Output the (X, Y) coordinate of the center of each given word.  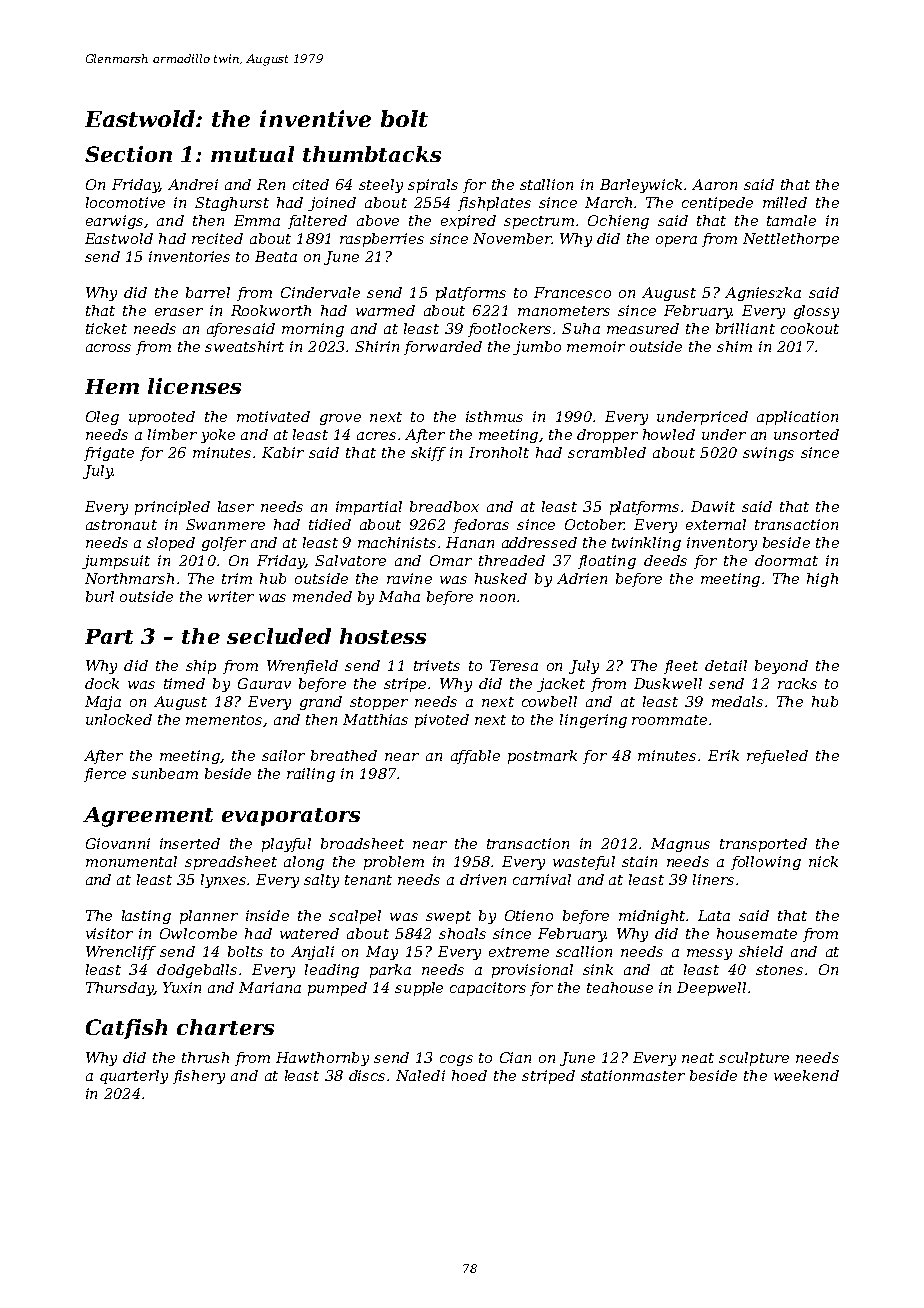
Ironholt (499, 452)
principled (172, 508)
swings (768, 454)
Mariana (270, 987)
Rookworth (271, 310)
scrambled (607, 452)
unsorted (806, 434)
